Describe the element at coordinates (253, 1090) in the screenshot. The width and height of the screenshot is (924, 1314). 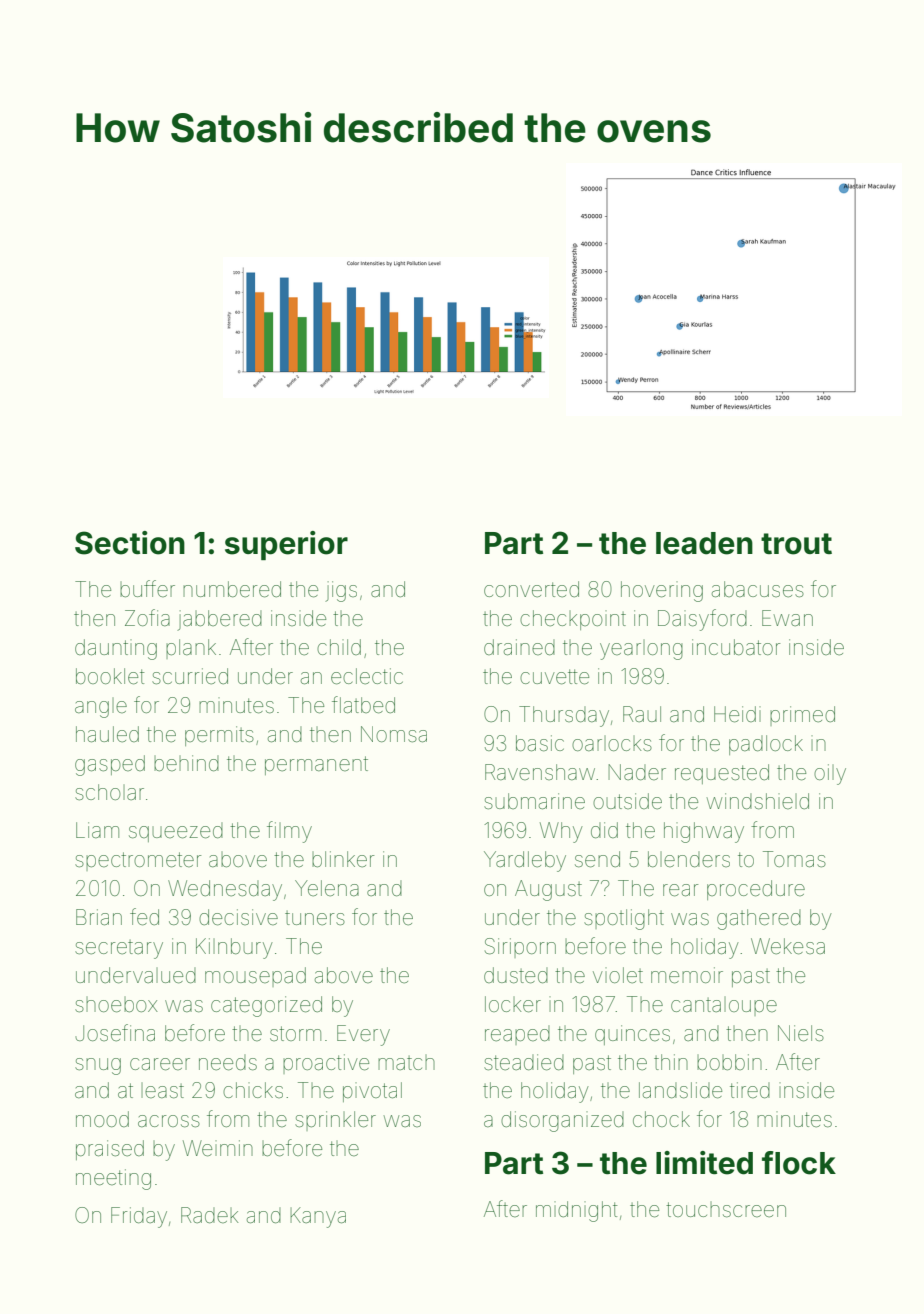
I see `chicks` at that location.
